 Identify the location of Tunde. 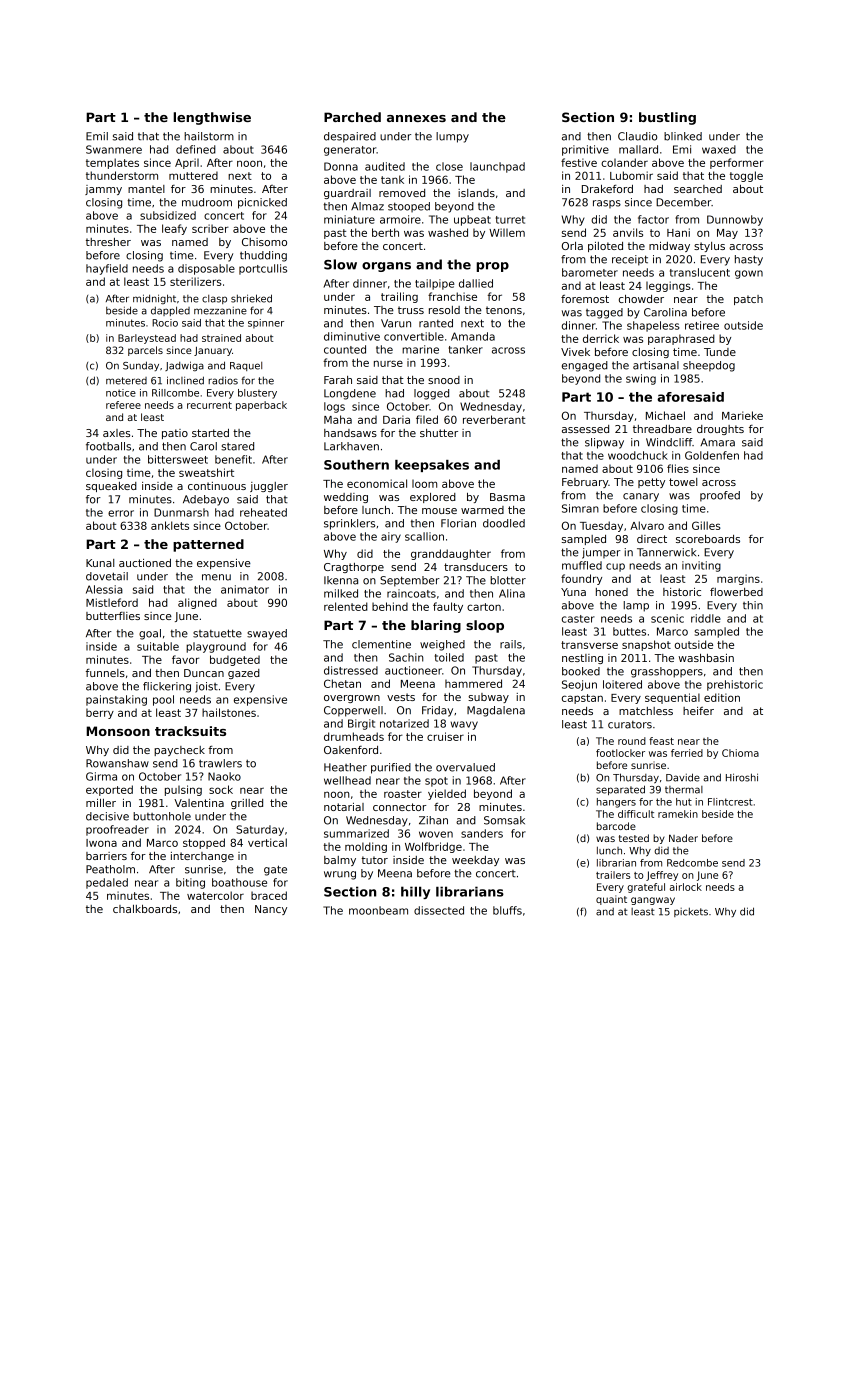
(720, 352).
